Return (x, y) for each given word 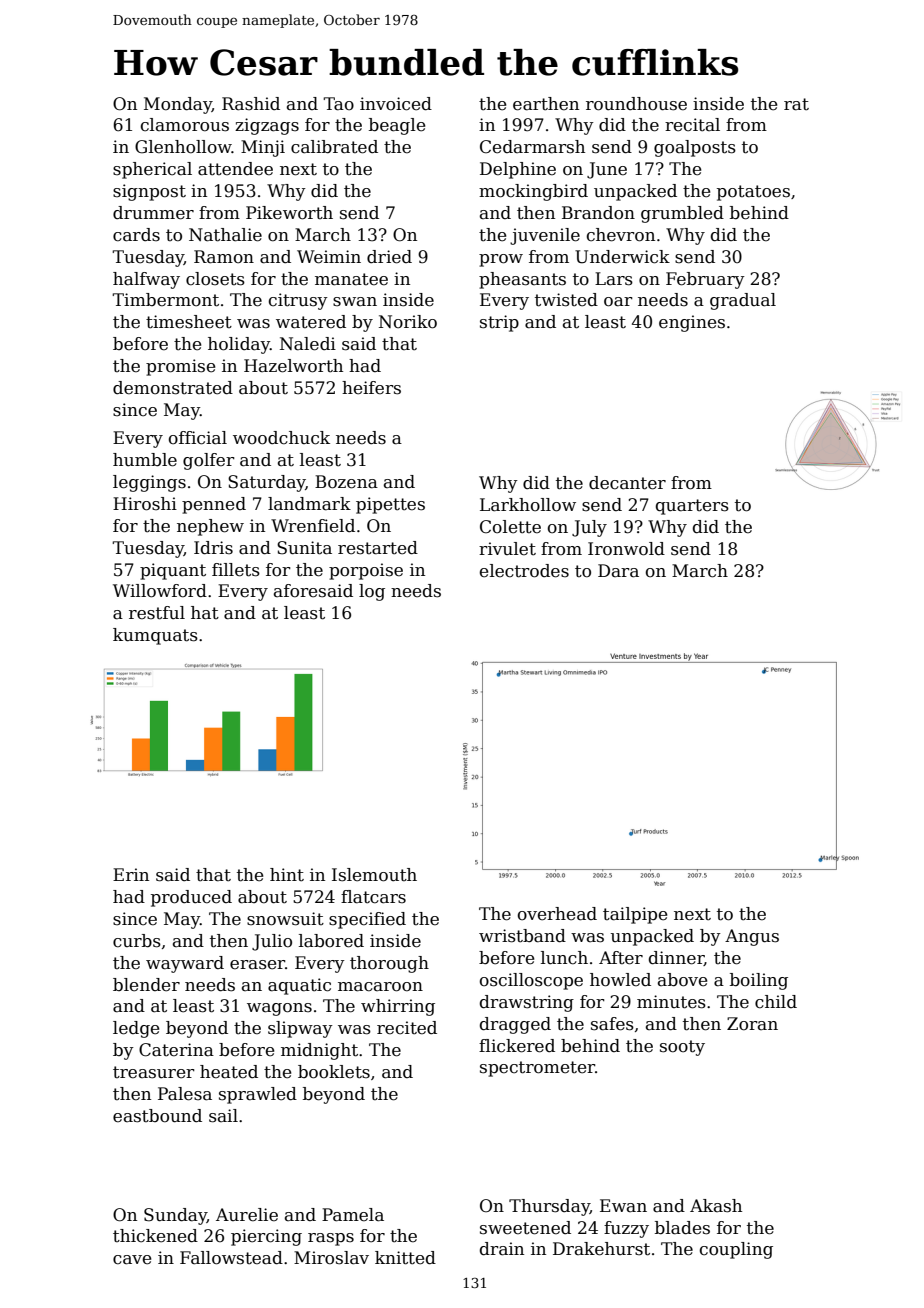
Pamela (353, 1215)
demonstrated (173, 388)
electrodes (524, 571)
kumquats (155, 636)
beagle (397, 126)
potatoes (753, 193)
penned (214, 505)
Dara (618, 571)
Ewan (623, 1205)
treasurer (154, 1072)
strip (499, 323)
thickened (155, 1236)
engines (692, 323)
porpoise (366, 571)
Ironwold (626, 549)
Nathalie (225, 235)
